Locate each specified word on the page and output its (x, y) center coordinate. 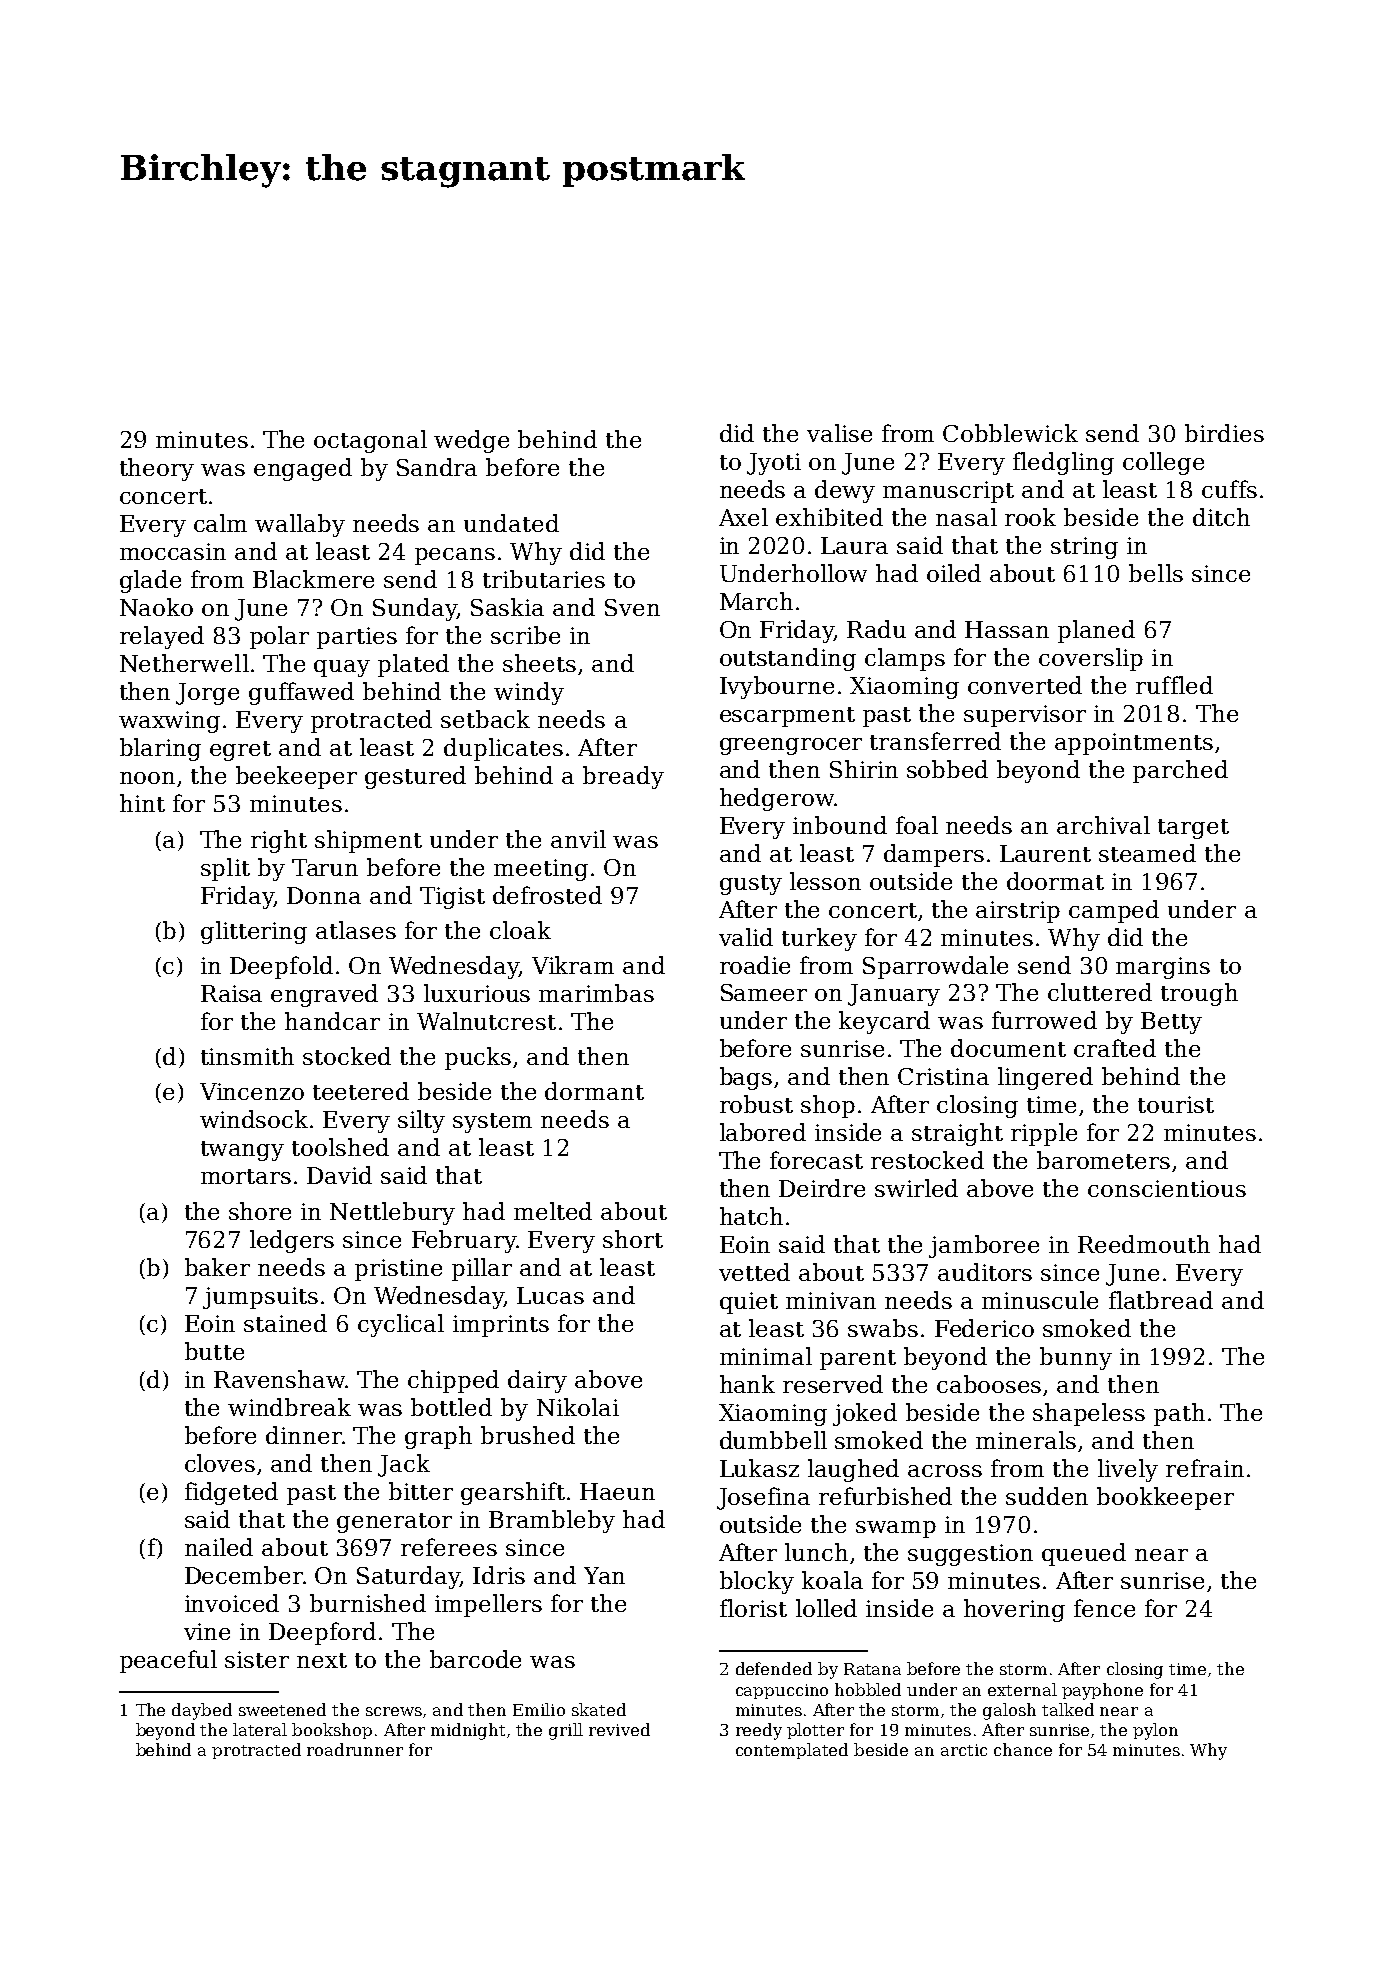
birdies (1224, 433)
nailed (219, 1547)
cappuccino (782, 1691)
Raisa (231, 993)
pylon (1155, 1731)
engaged (303, 469)
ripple (1044, 1134)
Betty (1171, 1023)
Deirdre (822, 1188)
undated (511, 523)
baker (217, 1267)
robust (756, 1104)
